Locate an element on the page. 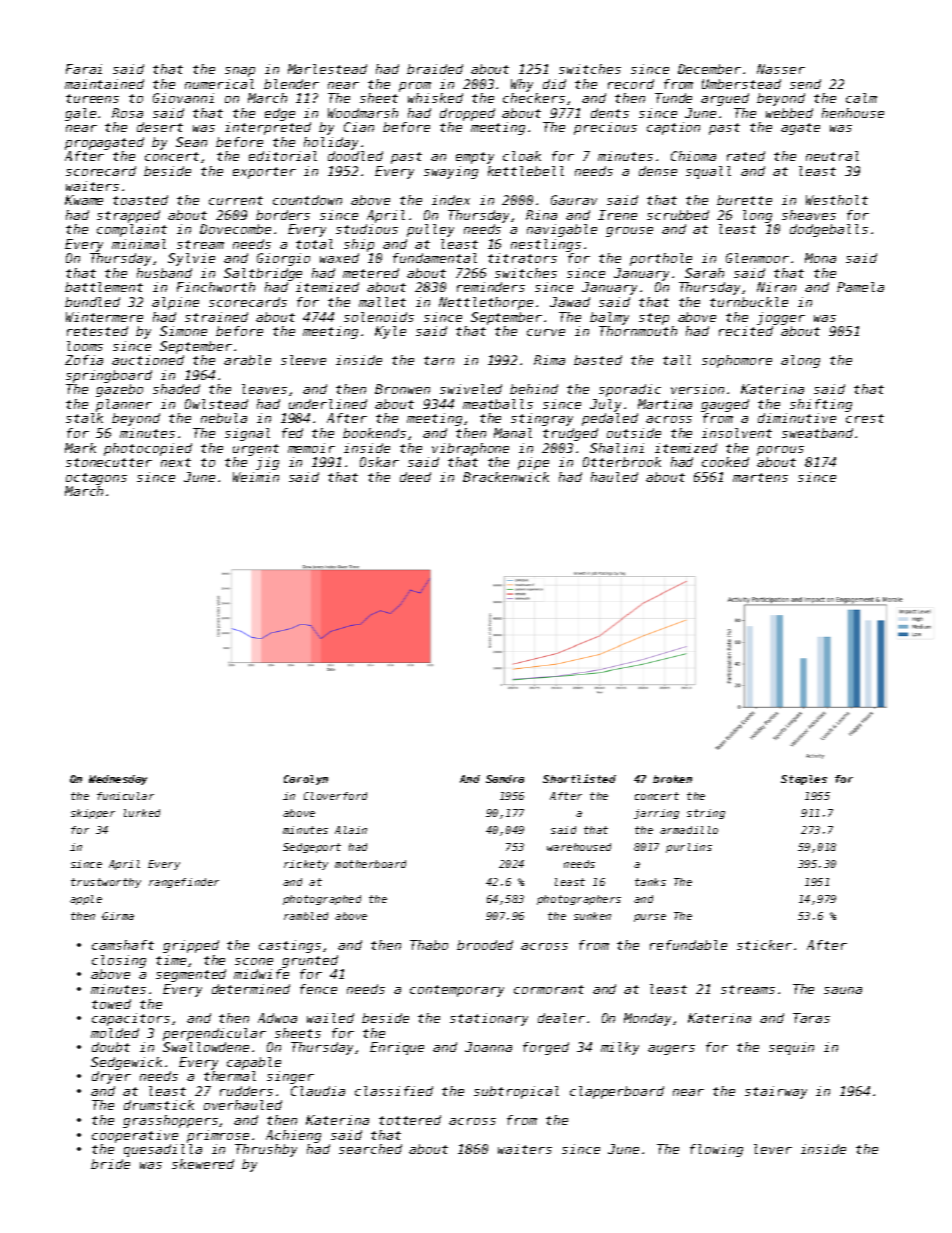  snap is located at coordinates (240, 72).
